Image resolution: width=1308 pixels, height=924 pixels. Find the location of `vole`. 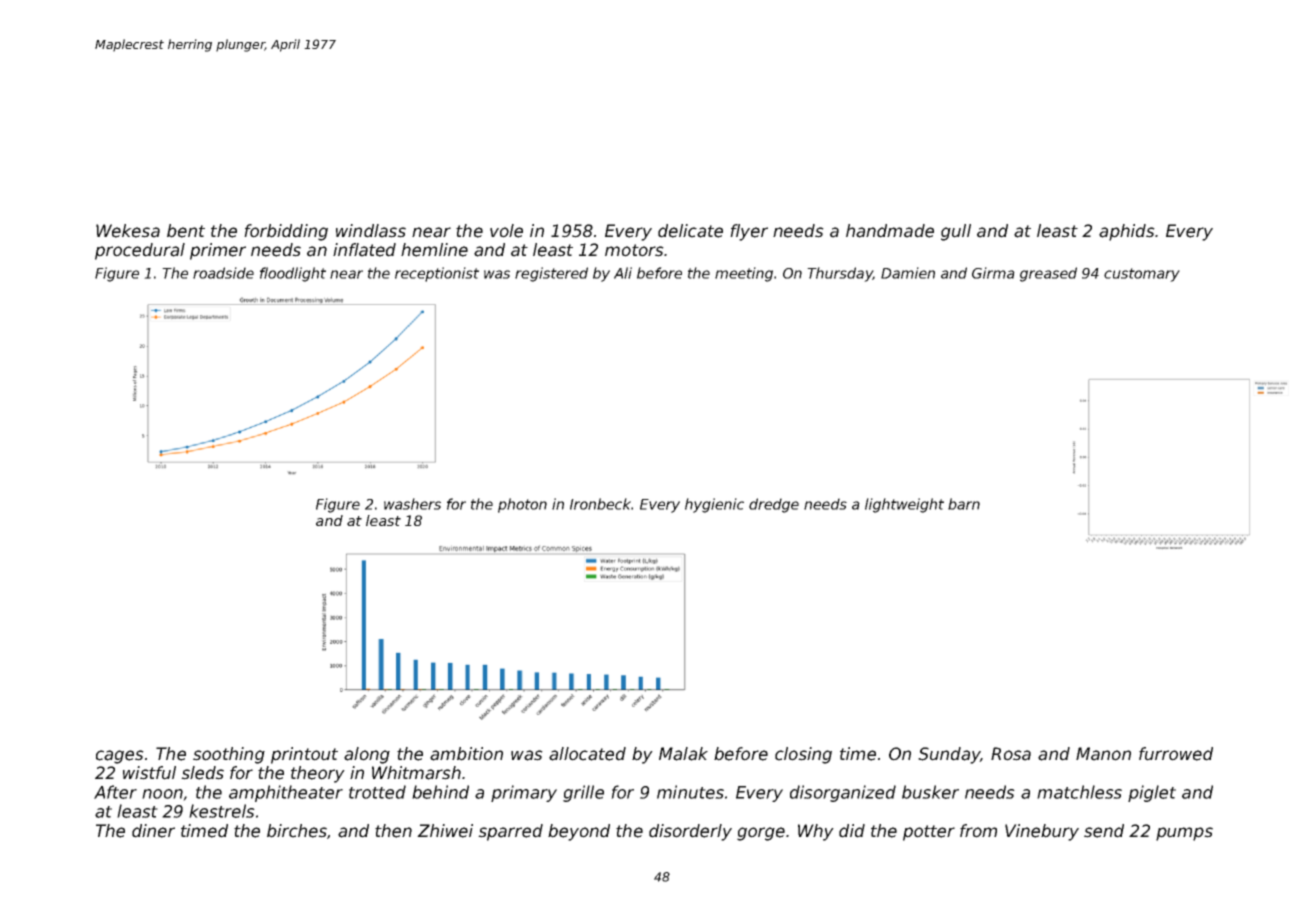

vole is located at coordinates (506, 231).
